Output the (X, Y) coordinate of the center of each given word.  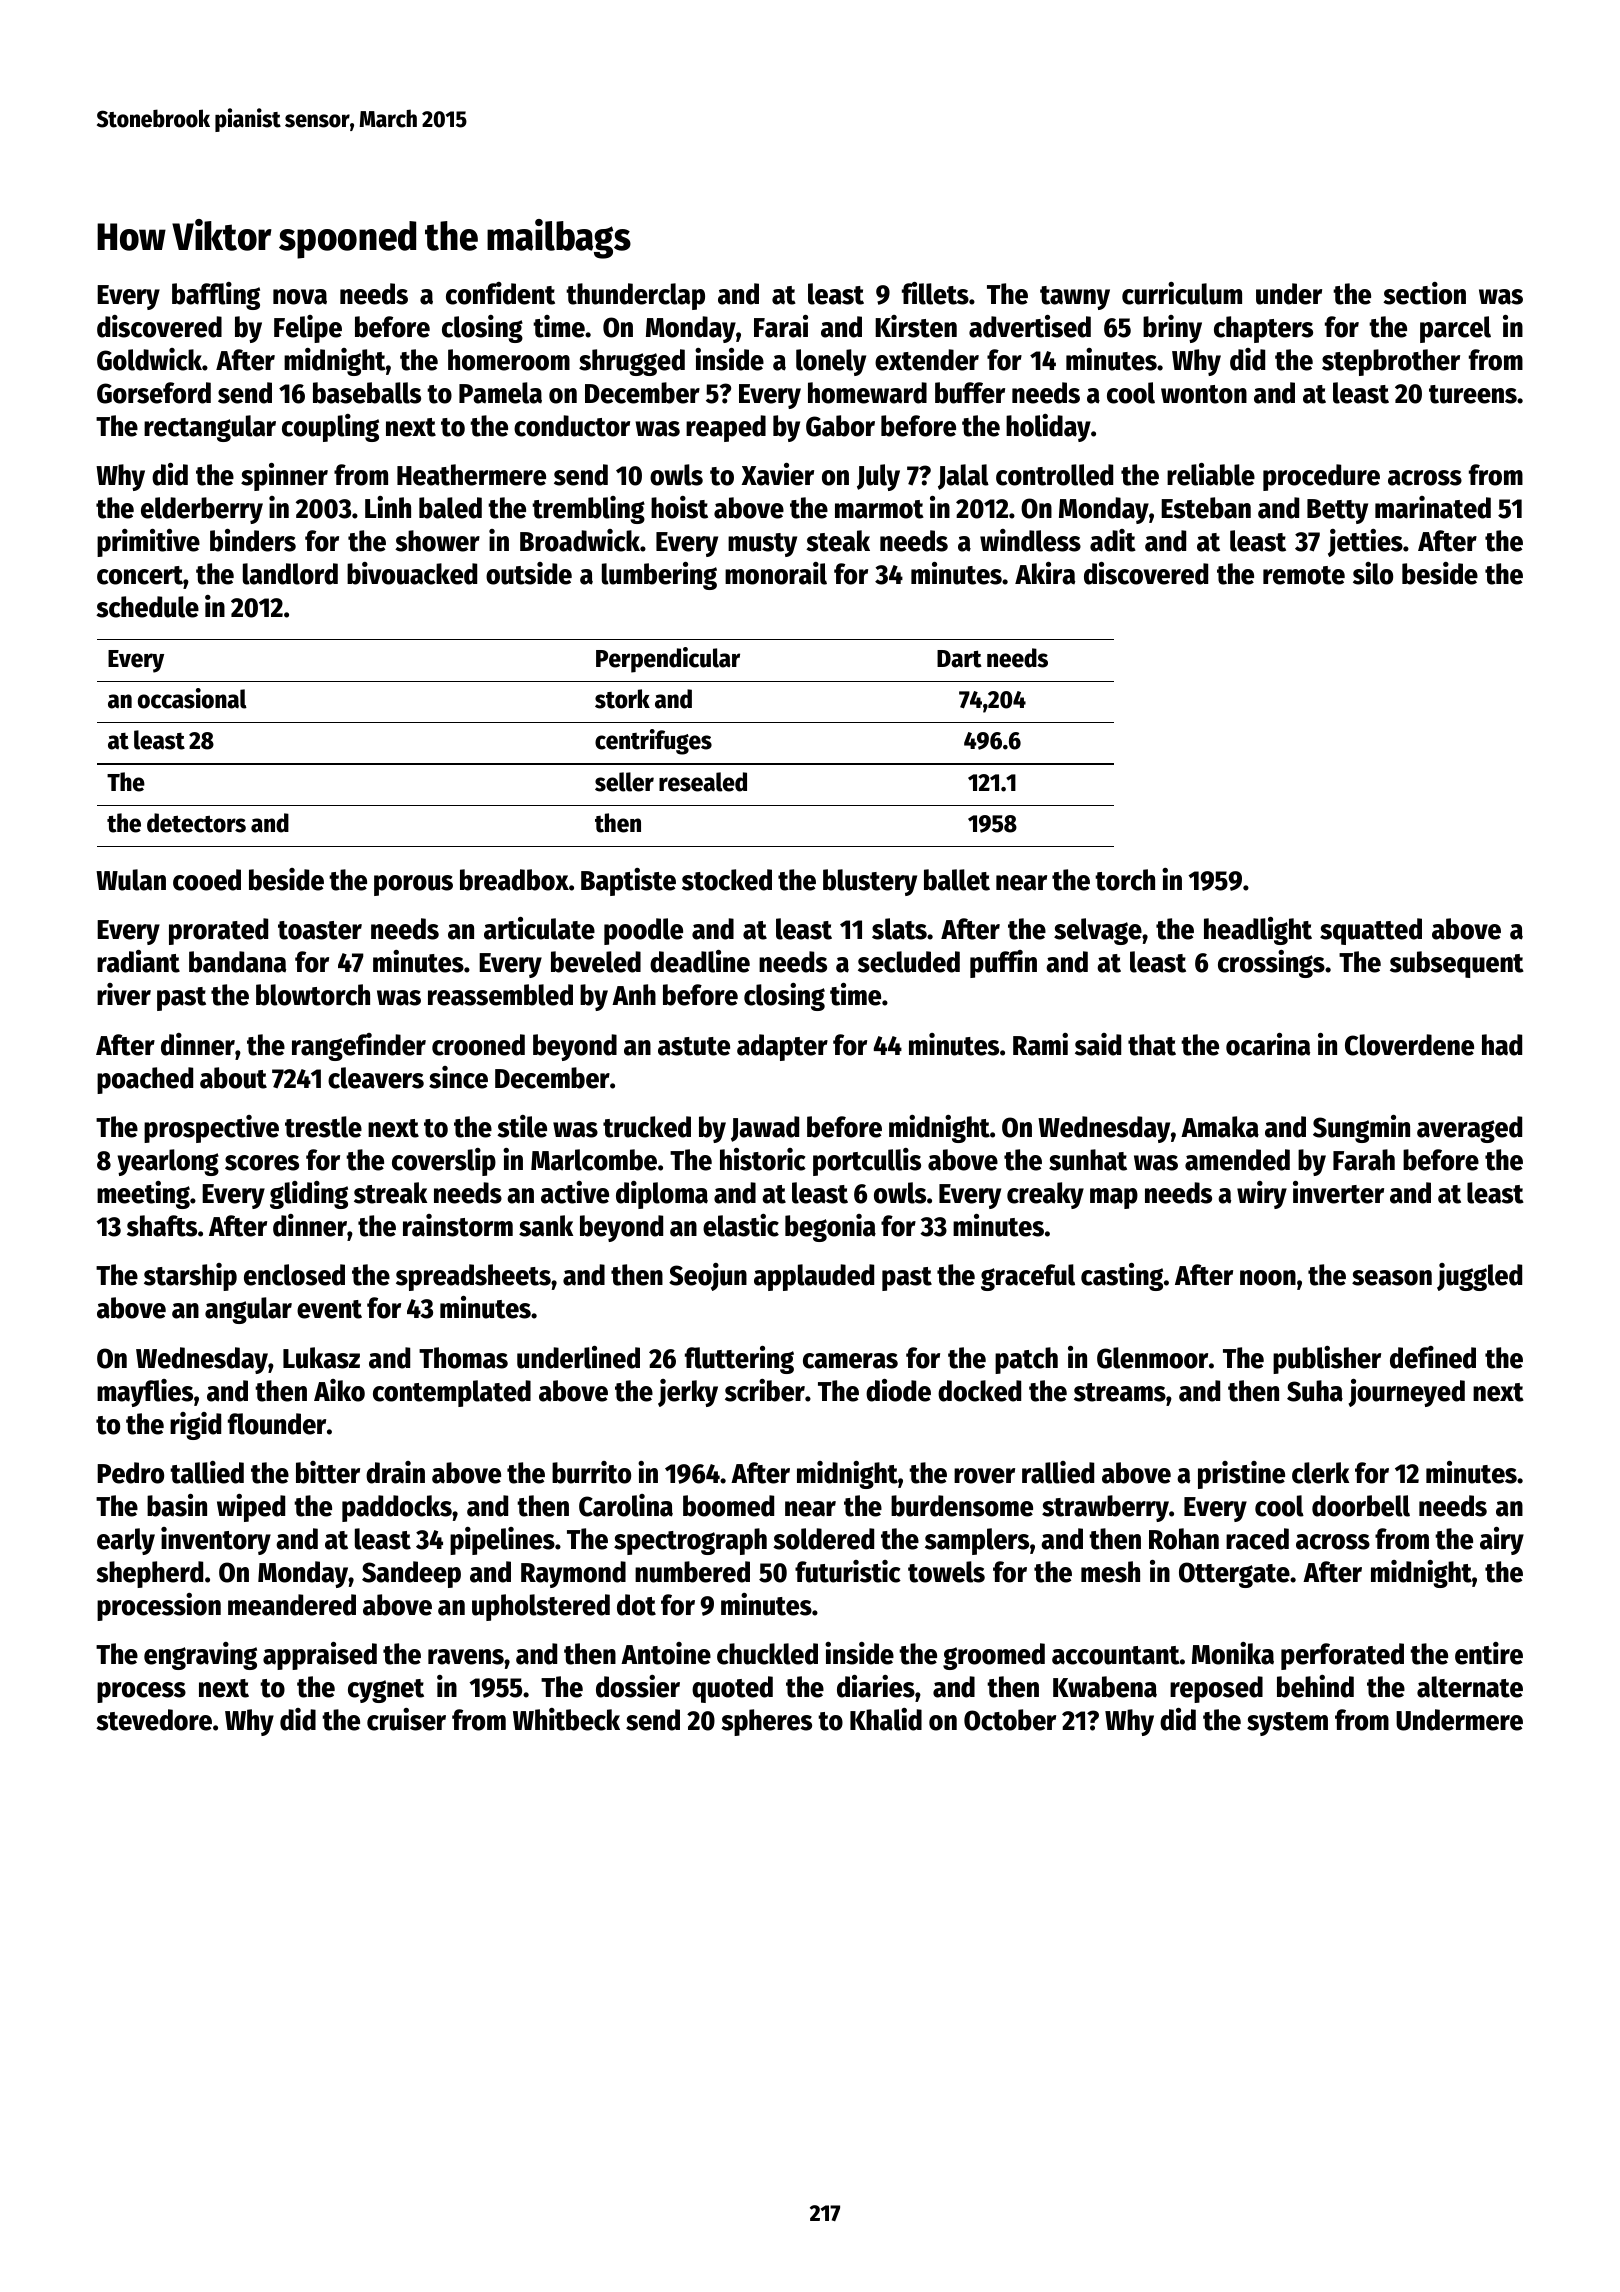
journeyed (1406, 1393)
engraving (200, 1656)
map (1114, 1198)
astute (694, 1046)
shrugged (632, 362)
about (233, 1078)
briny (1172, 329)
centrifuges (653, 742)
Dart (959, 659)
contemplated (452, 1393)
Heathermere (471, 475)
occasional (192, 698)
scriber (765, 1390)
